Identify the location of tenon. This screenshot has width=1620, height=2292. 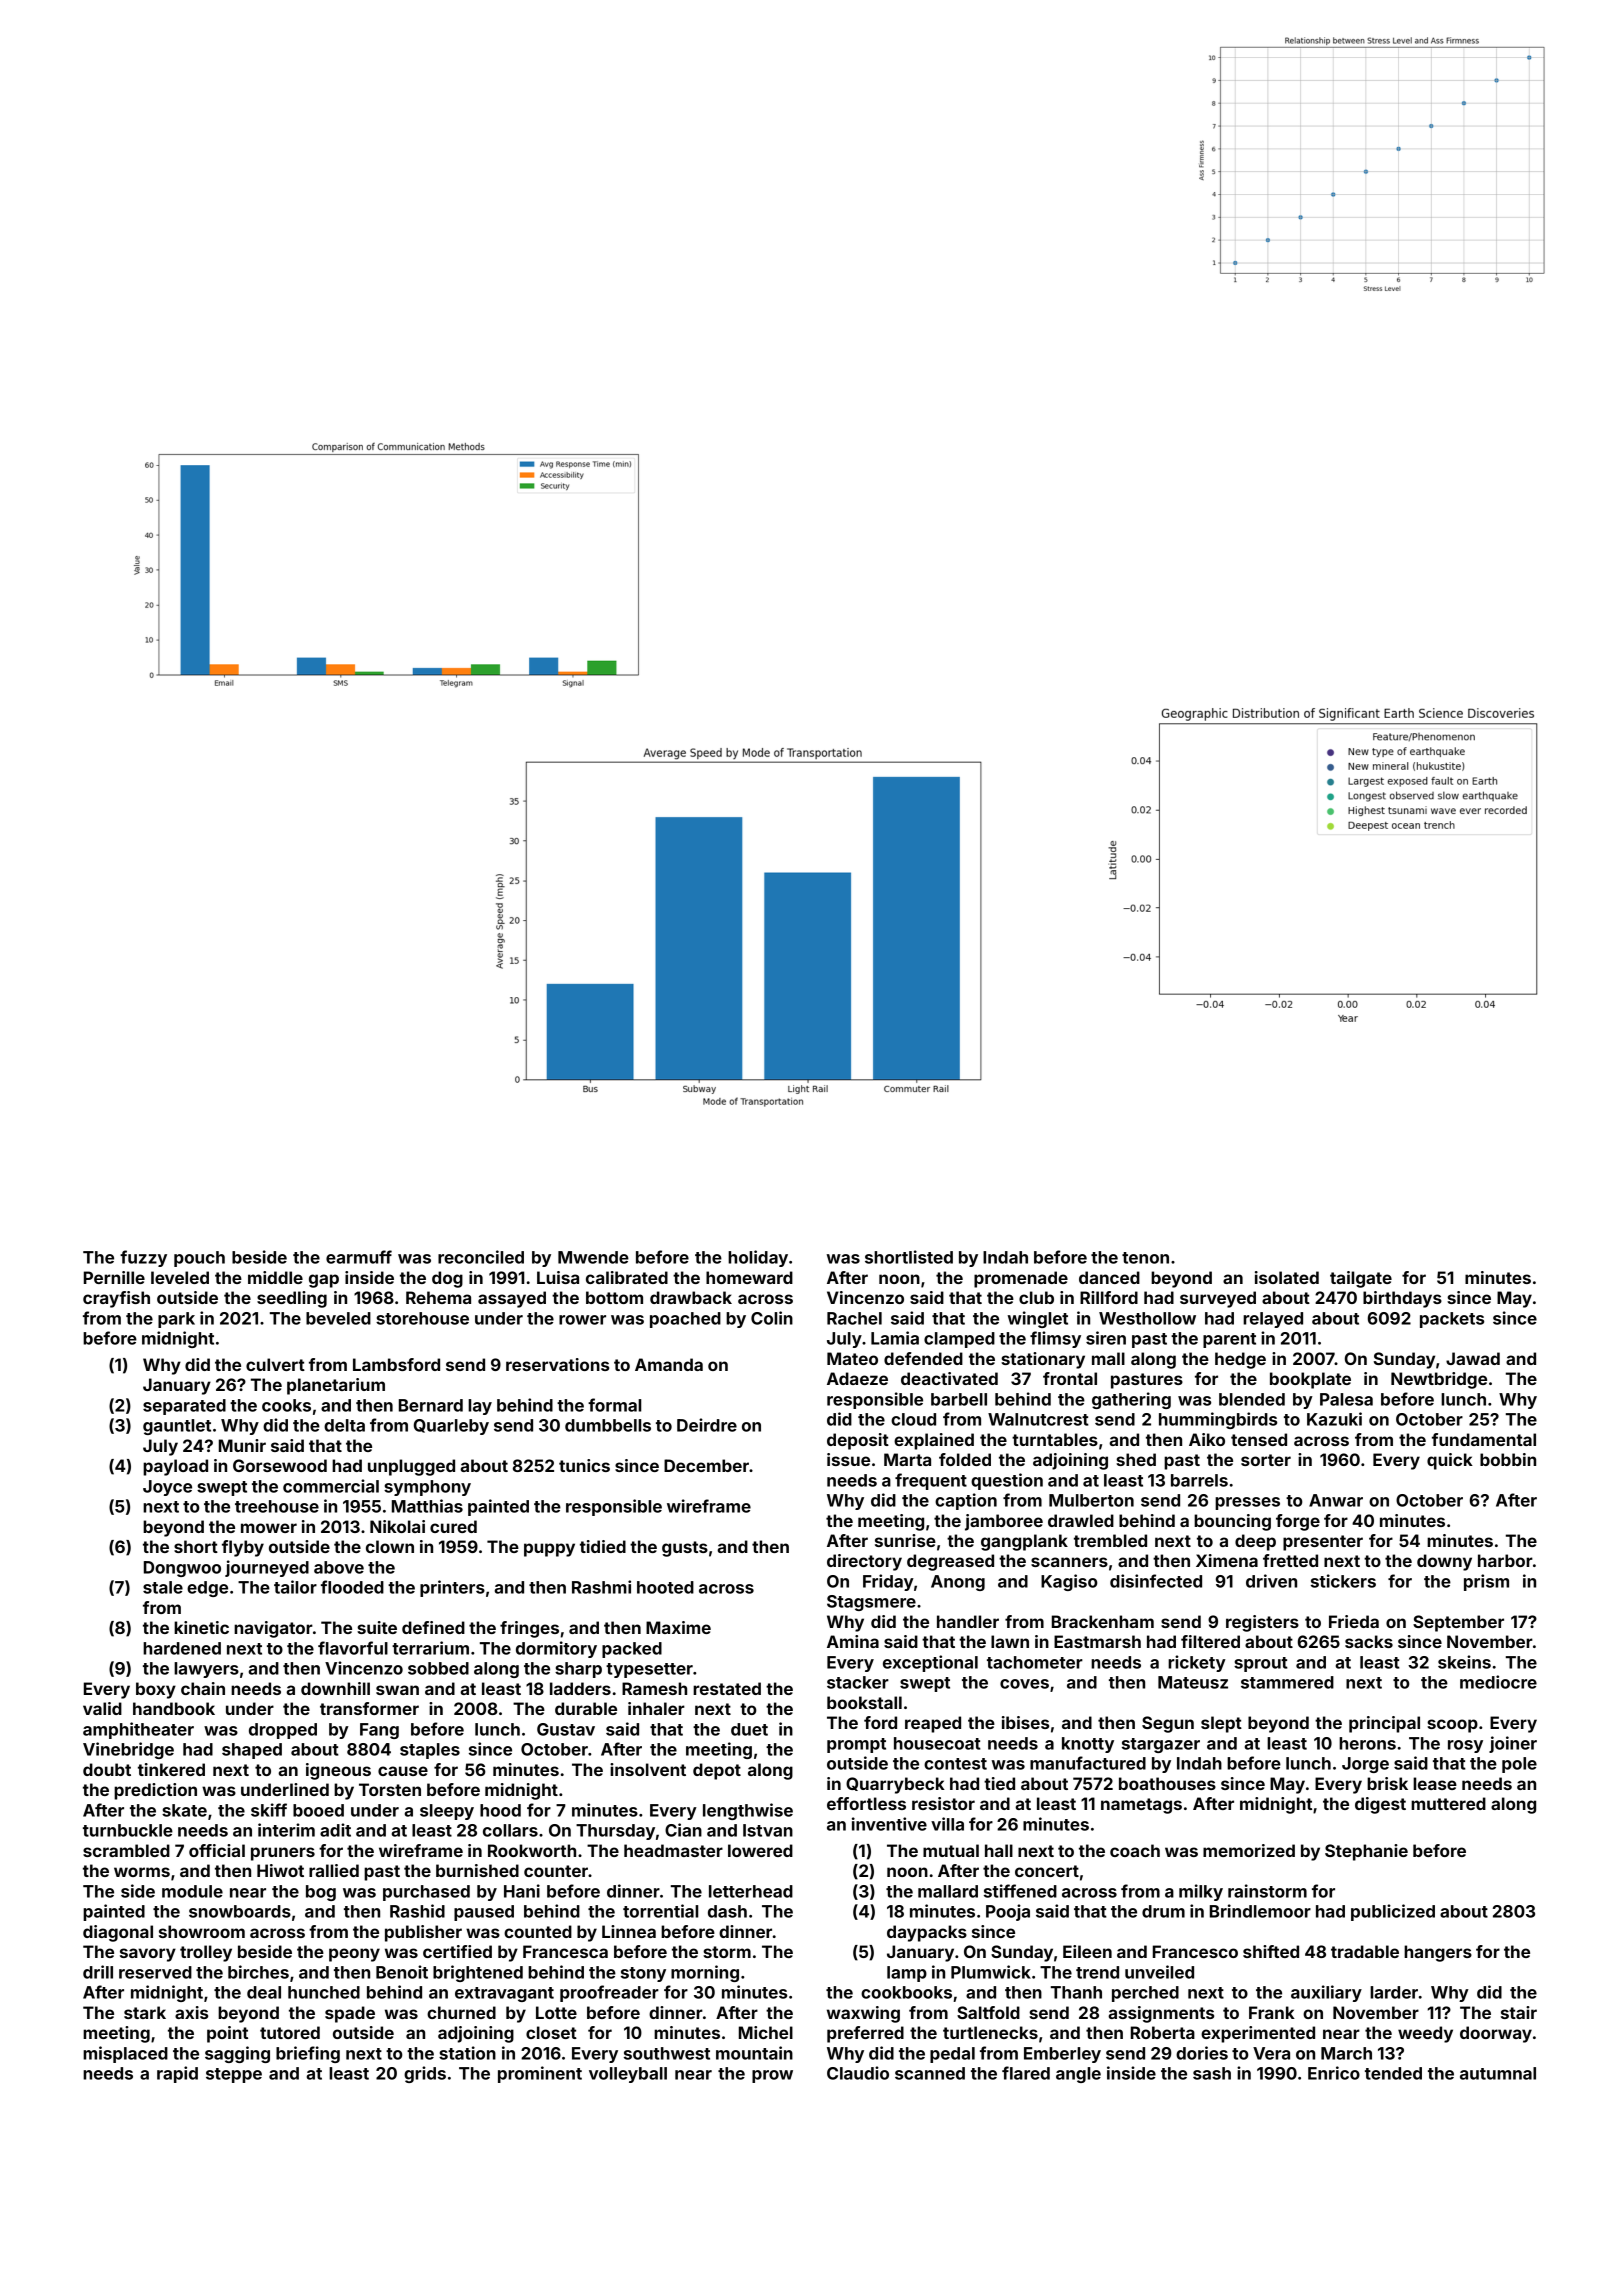
(1145, 1258).
